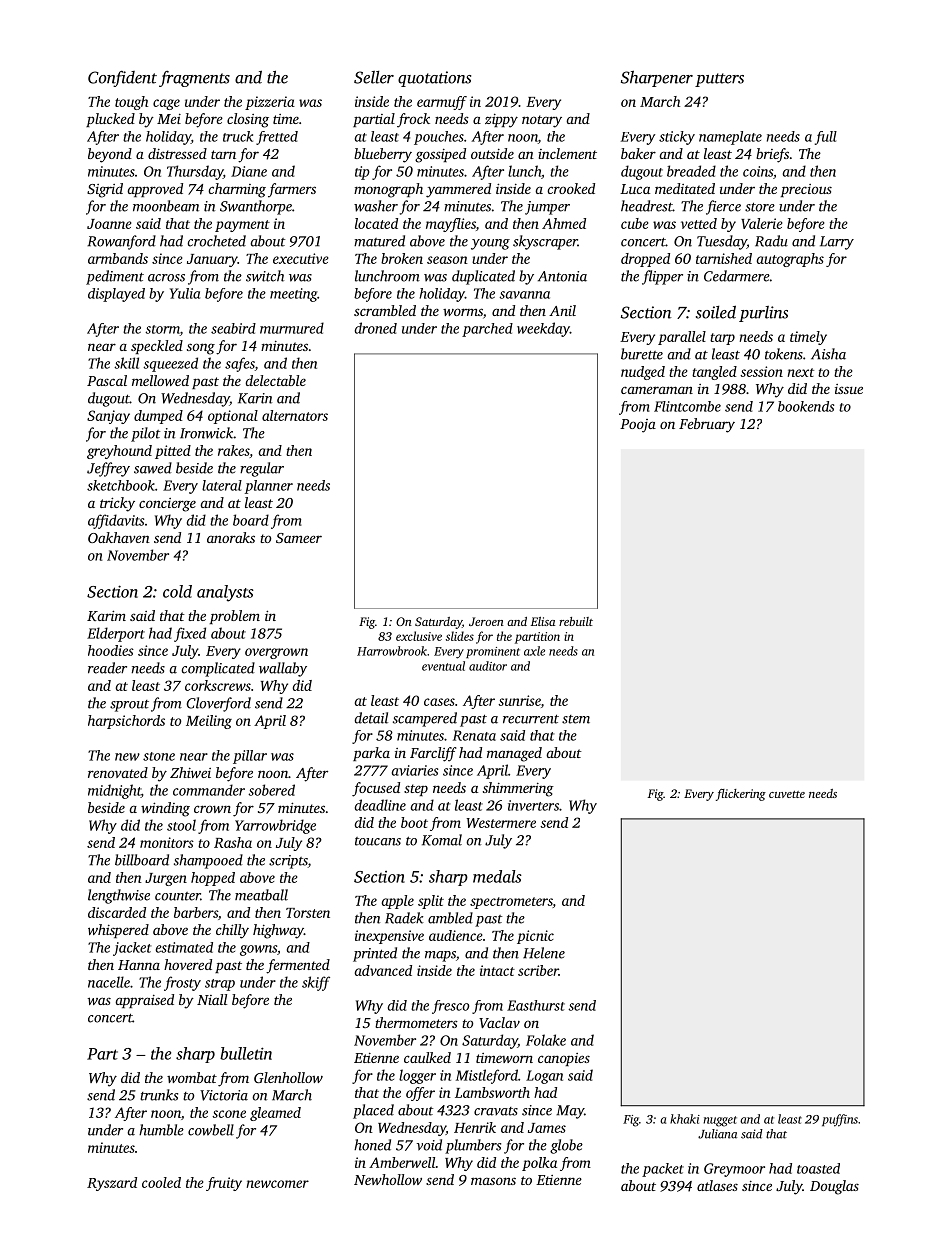  Describe the element at coordinates (720, 1121) in the screenshot. I see `nugget` at that location.
